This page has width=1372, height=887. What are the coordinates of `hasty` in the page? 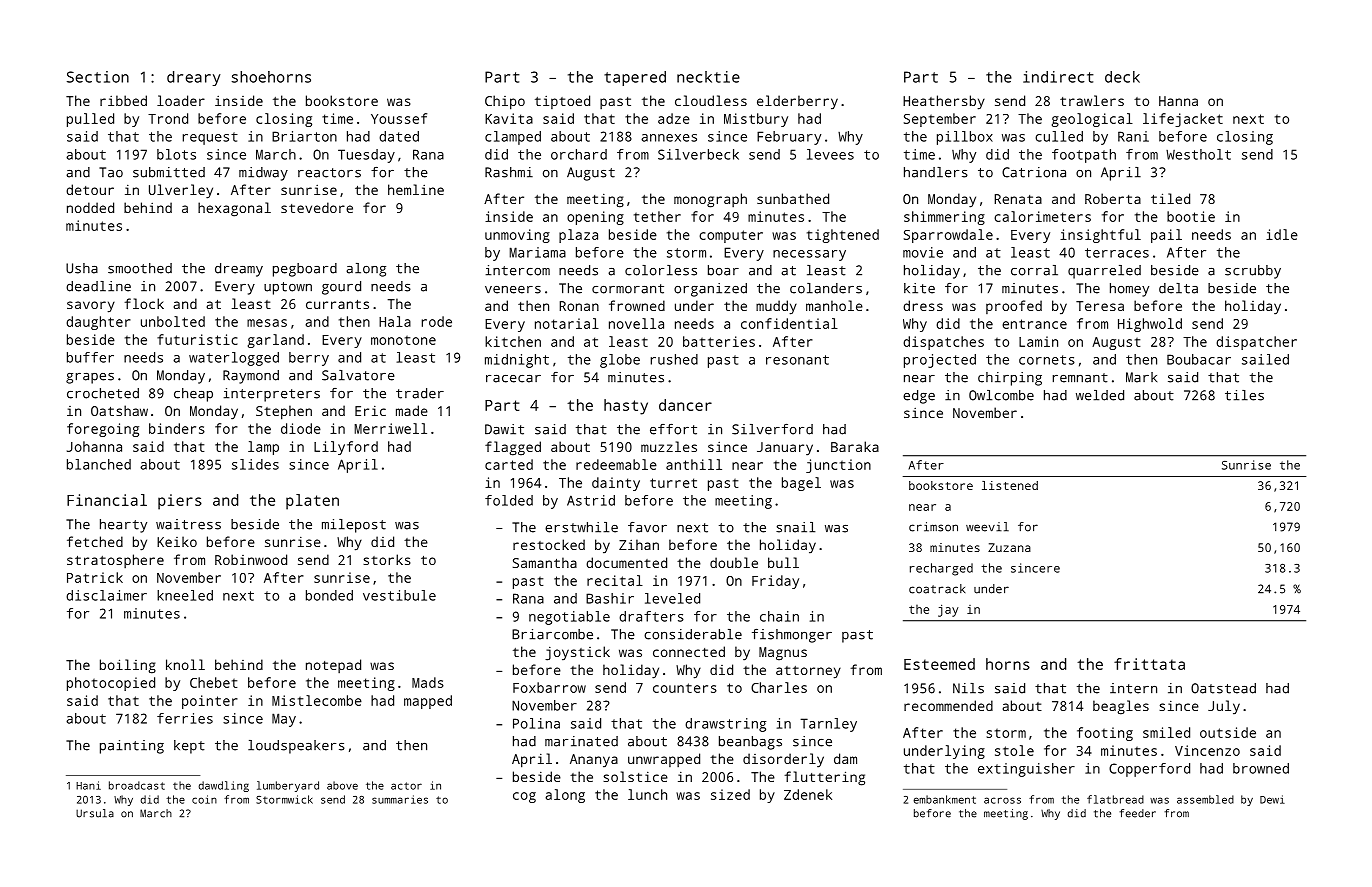 It's located at (626, 407).
